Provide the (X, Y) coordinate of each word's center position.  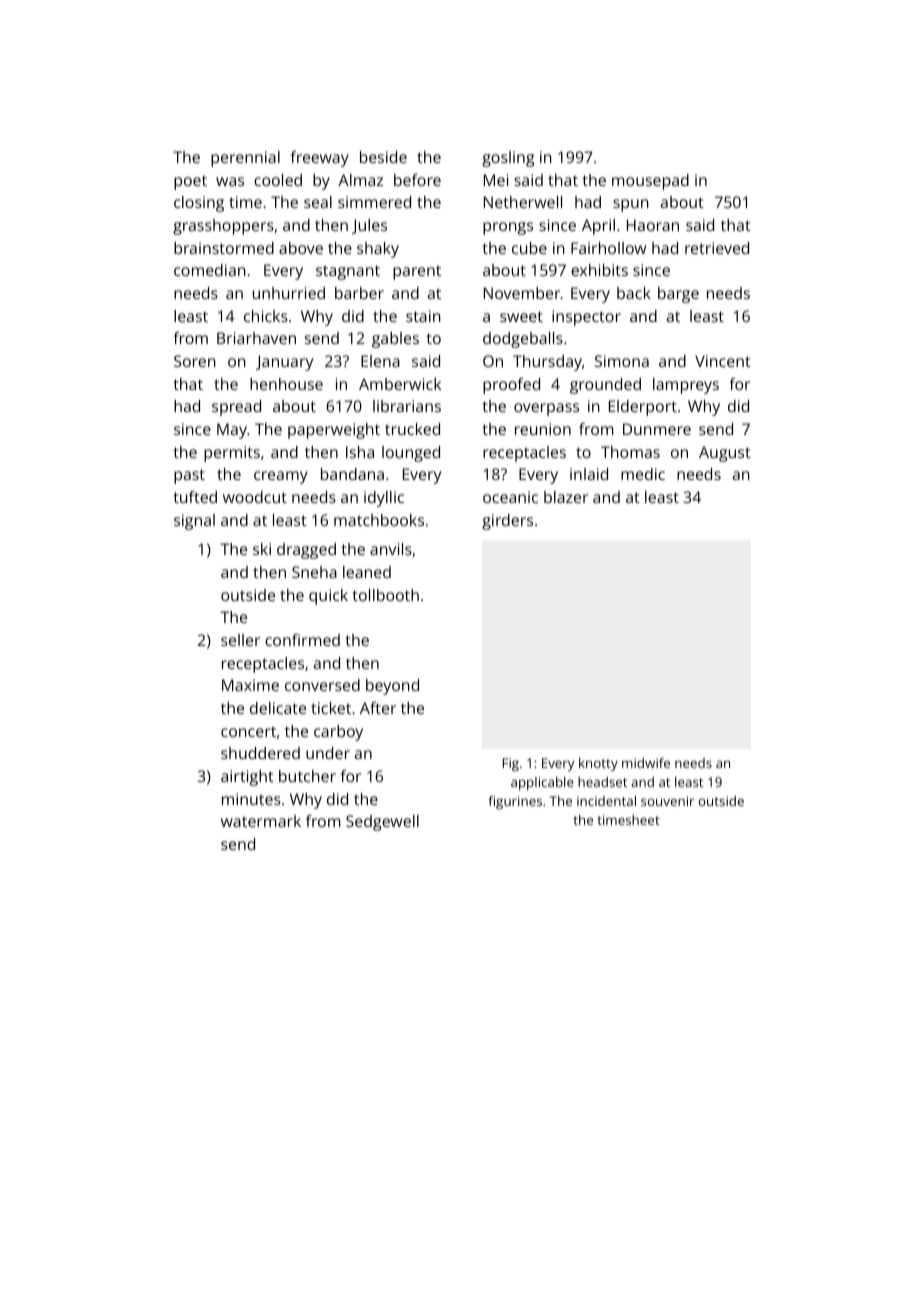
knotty (598, 764)
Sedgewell (382, 823)
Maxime (250, 685)
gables (395, 340)
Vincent (723, 361)
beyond (392, 687)
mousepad (650, 182)
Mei (496, 180)
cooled (278, 180)
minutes (251, 799)
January (284, 363)
